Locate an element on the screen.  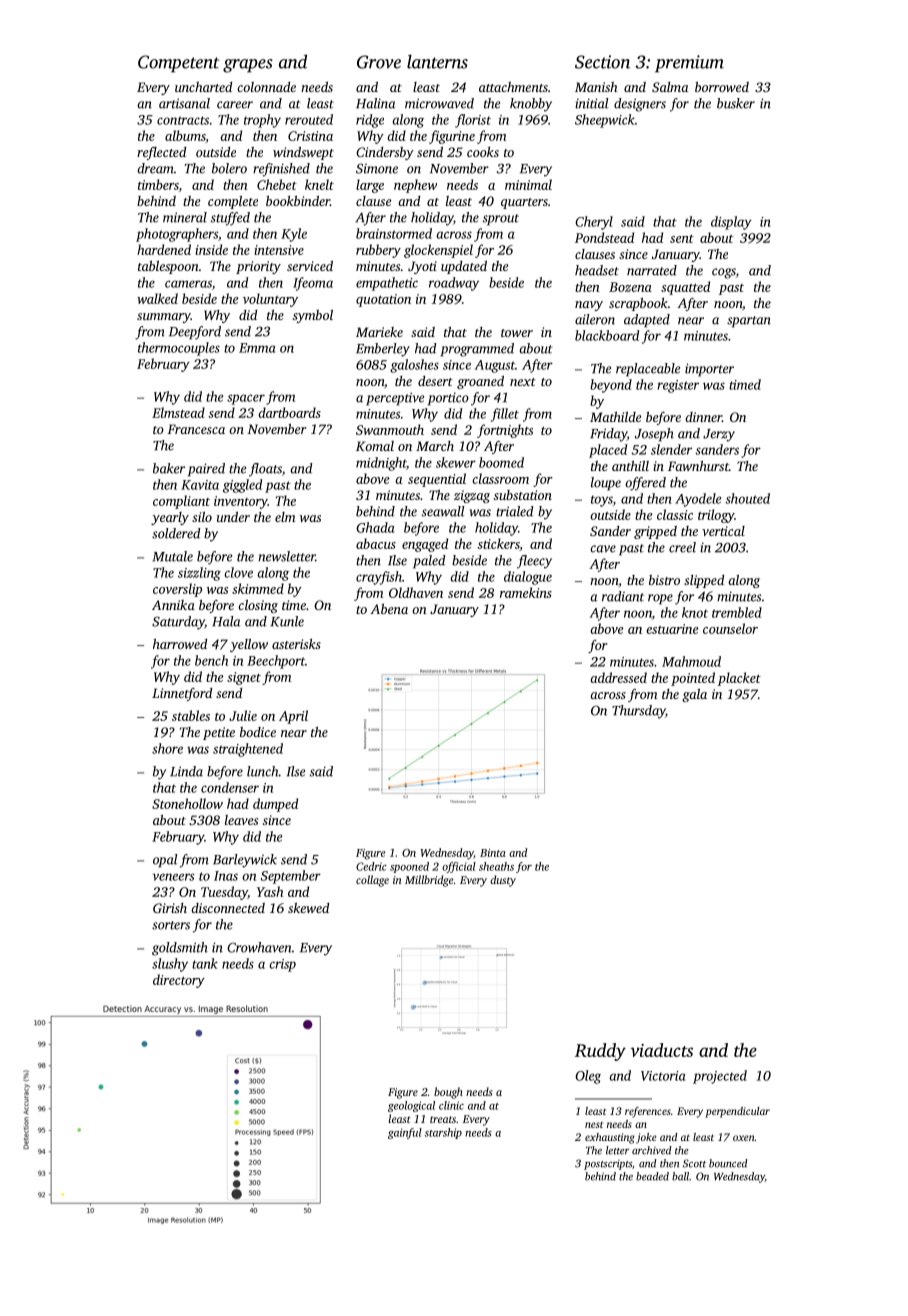
Grove is located at coordinates (379, 62).
